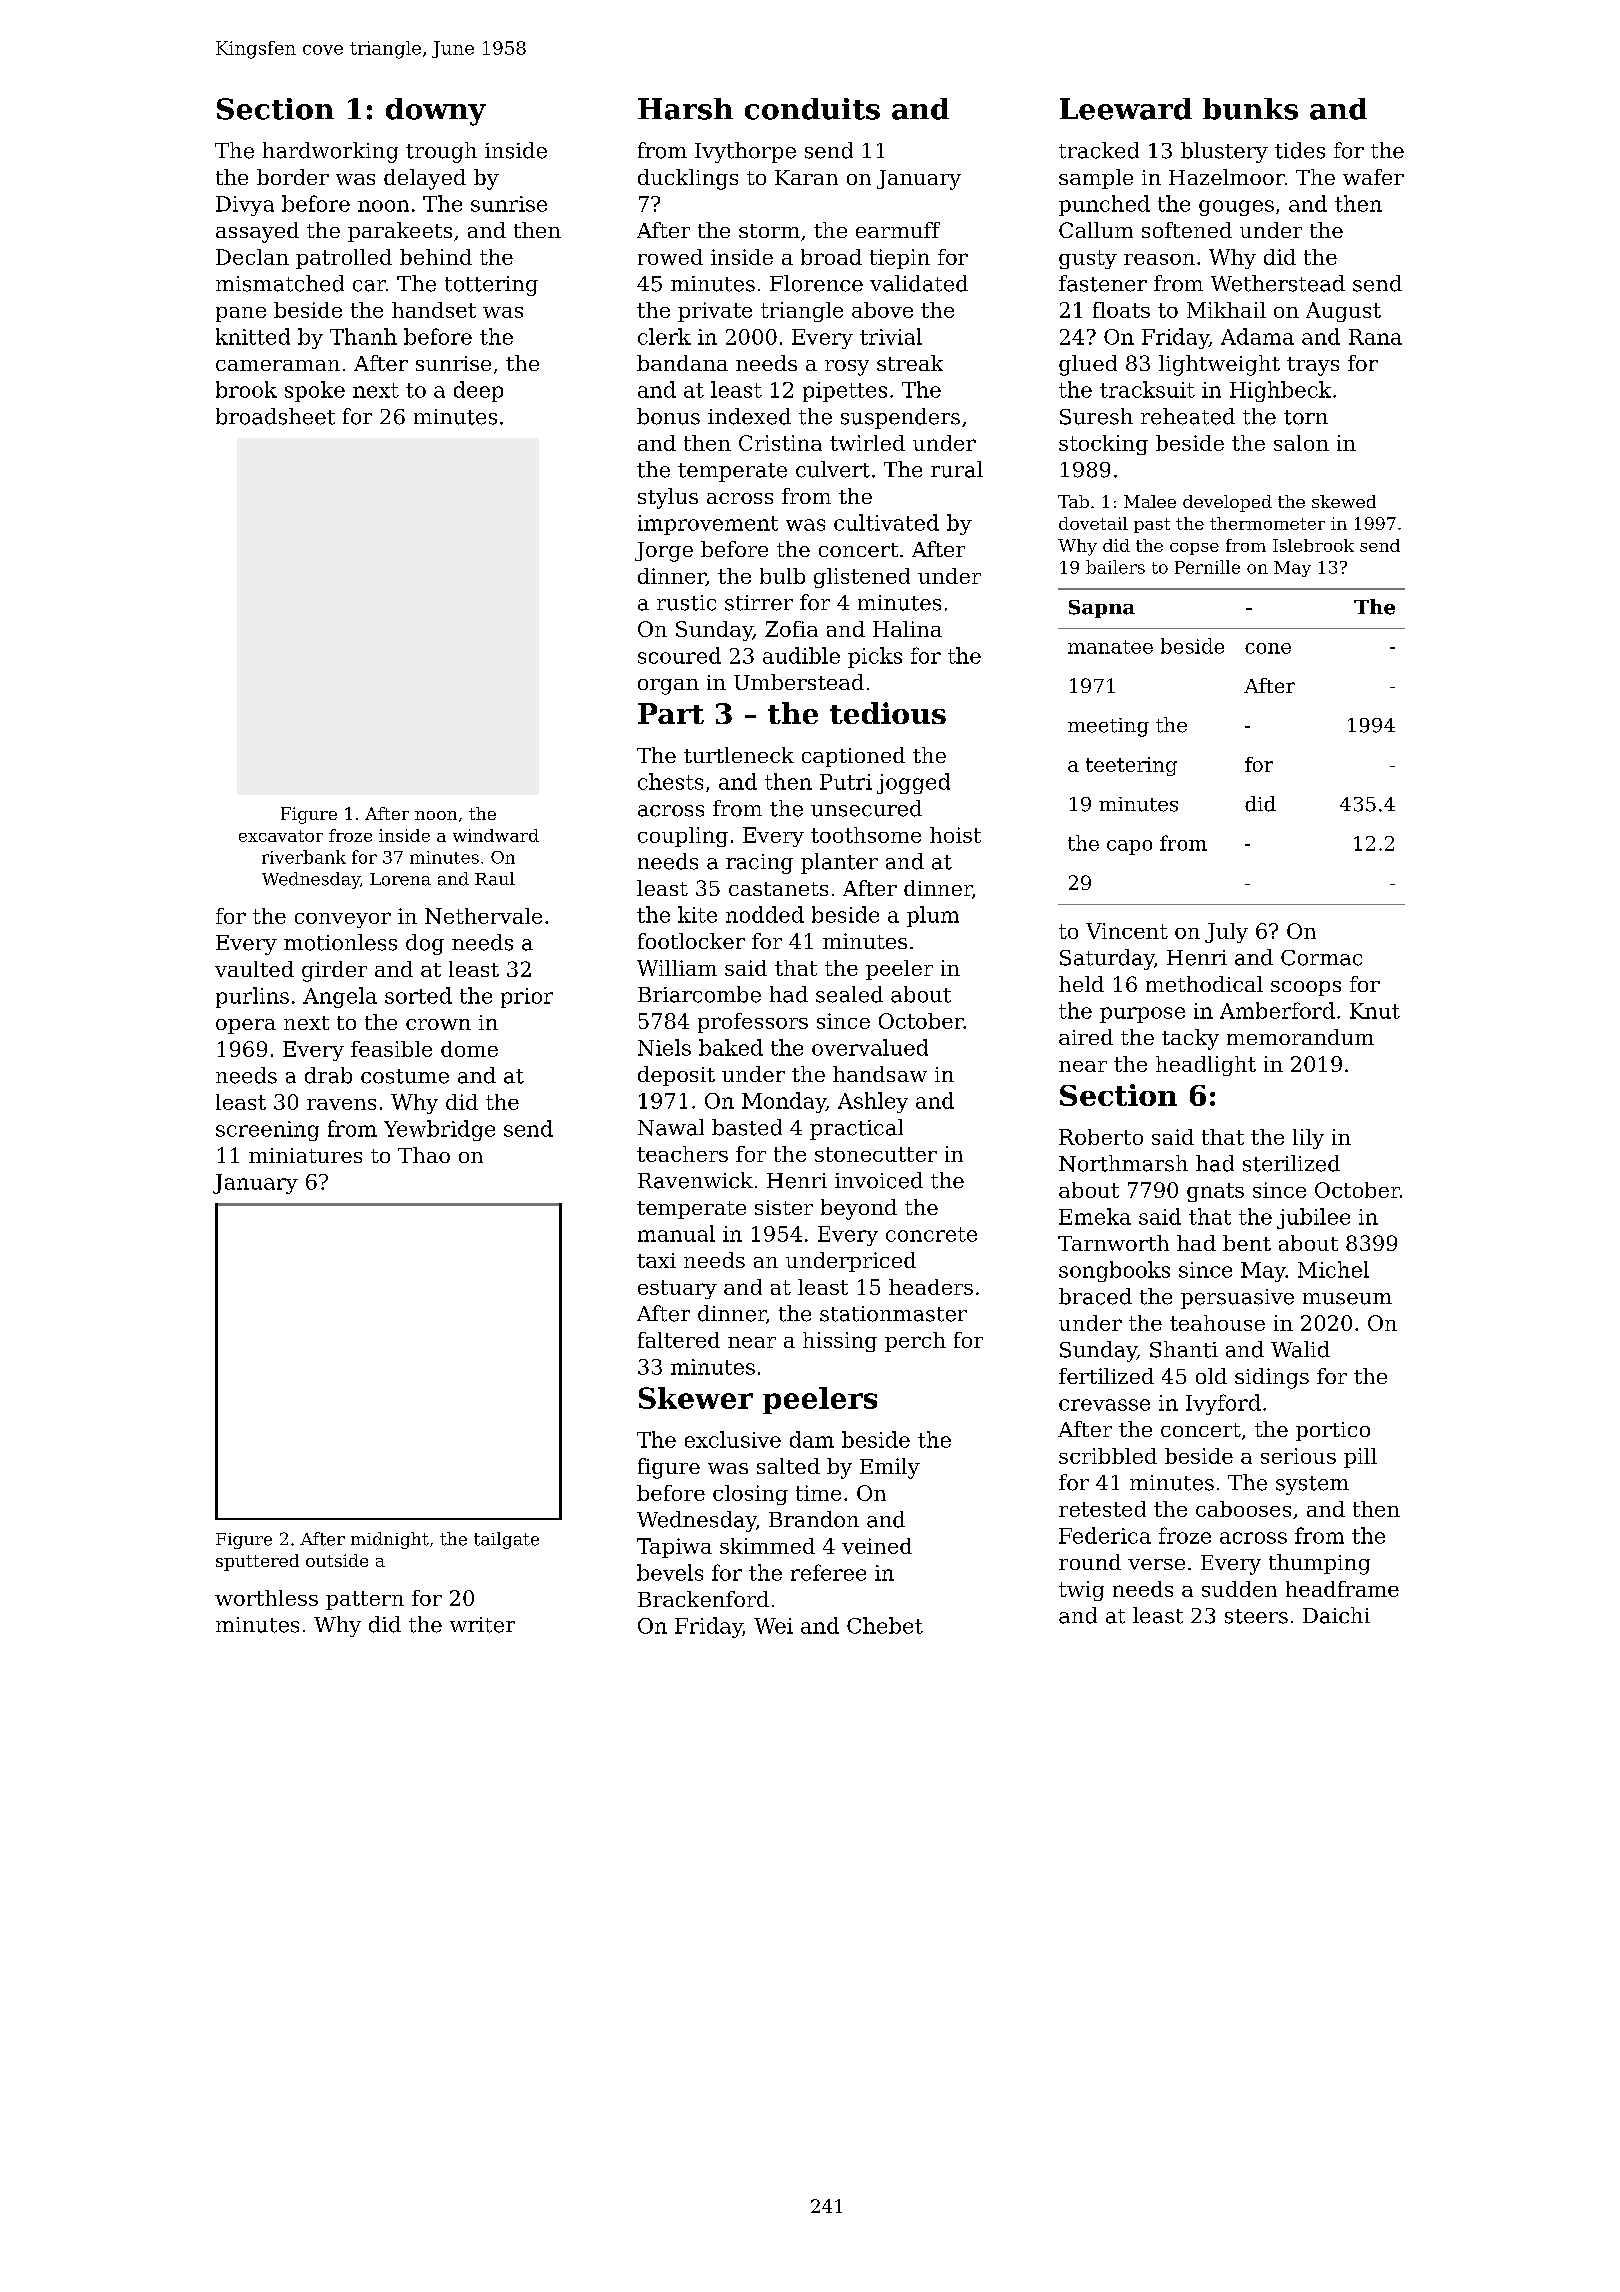 This screenshot has width=1620, height=2292. Describe the element at coordinates (482, 1625) in the screenshot. I see `writer` at that location.
